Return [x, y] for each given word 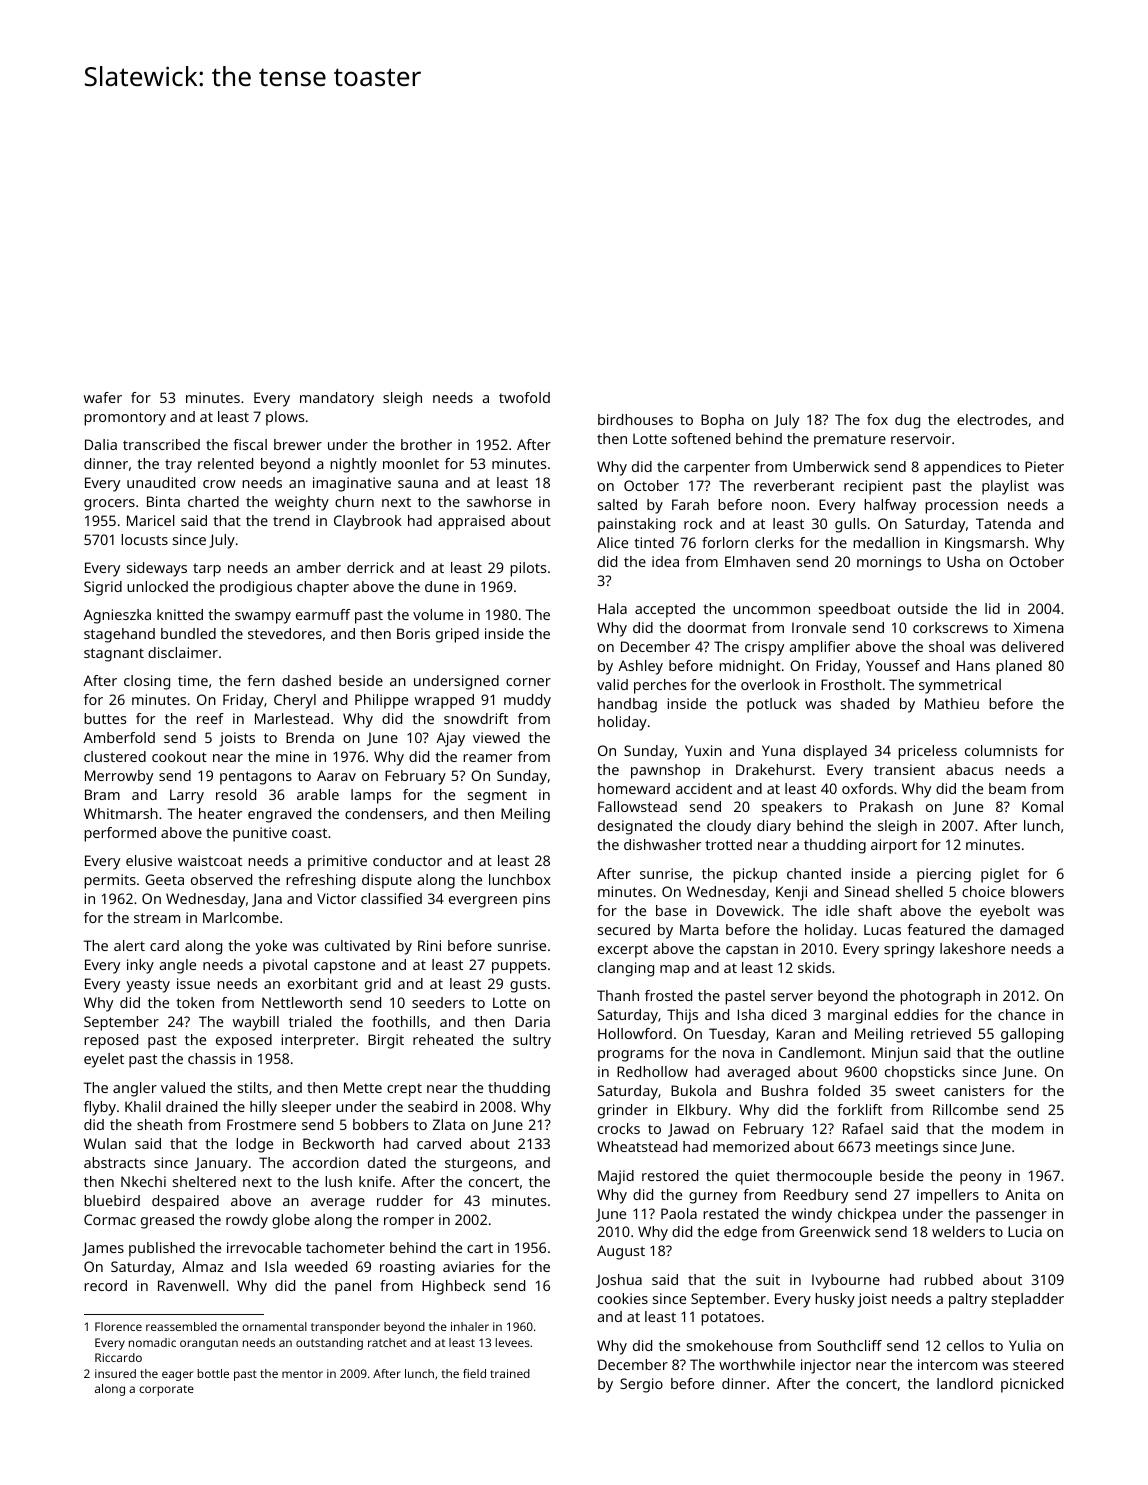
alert [129, 945]
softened [701, 438]
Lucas [882, 929]
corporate [166, 1390]
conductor [407, 860]
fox [877, 419]
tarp [207, 570]
